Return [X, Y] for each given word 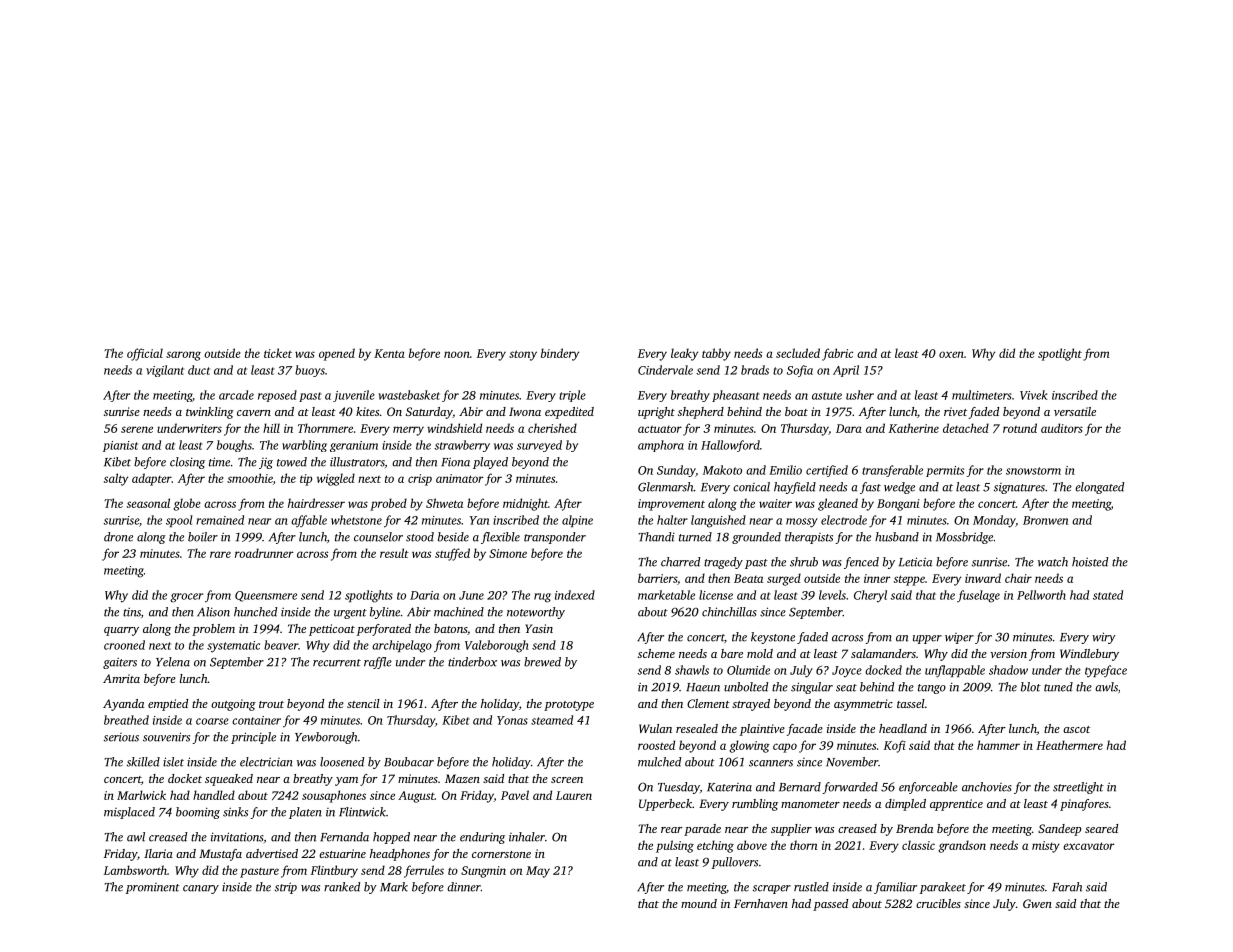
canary [201, 889]
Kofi [895, 746]
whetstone [356, 520]
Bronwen [1045, 520]
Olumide [748, 670]
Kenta [389, 353]
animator [459, 478]
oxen [951, 354]
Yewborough [326, 738]
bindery [560, 354]
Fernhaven [761, 903]
